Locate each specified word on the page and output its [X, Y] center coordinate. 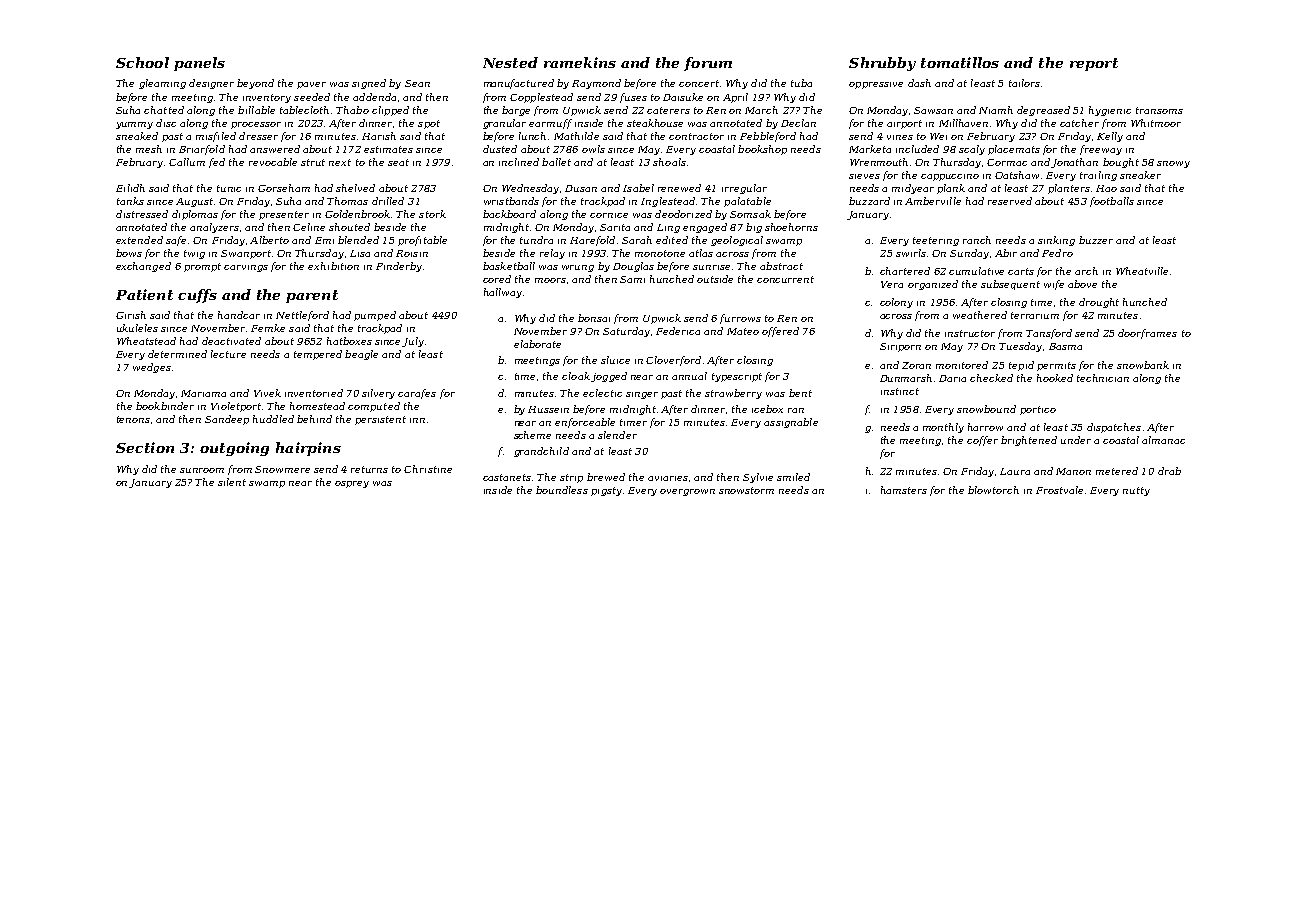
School [142, 62]
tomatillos [960, 62]
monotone [660, 253]
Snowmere [282, 469]
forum [708, 64]
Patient [144, 294]
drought [1099, 303]
